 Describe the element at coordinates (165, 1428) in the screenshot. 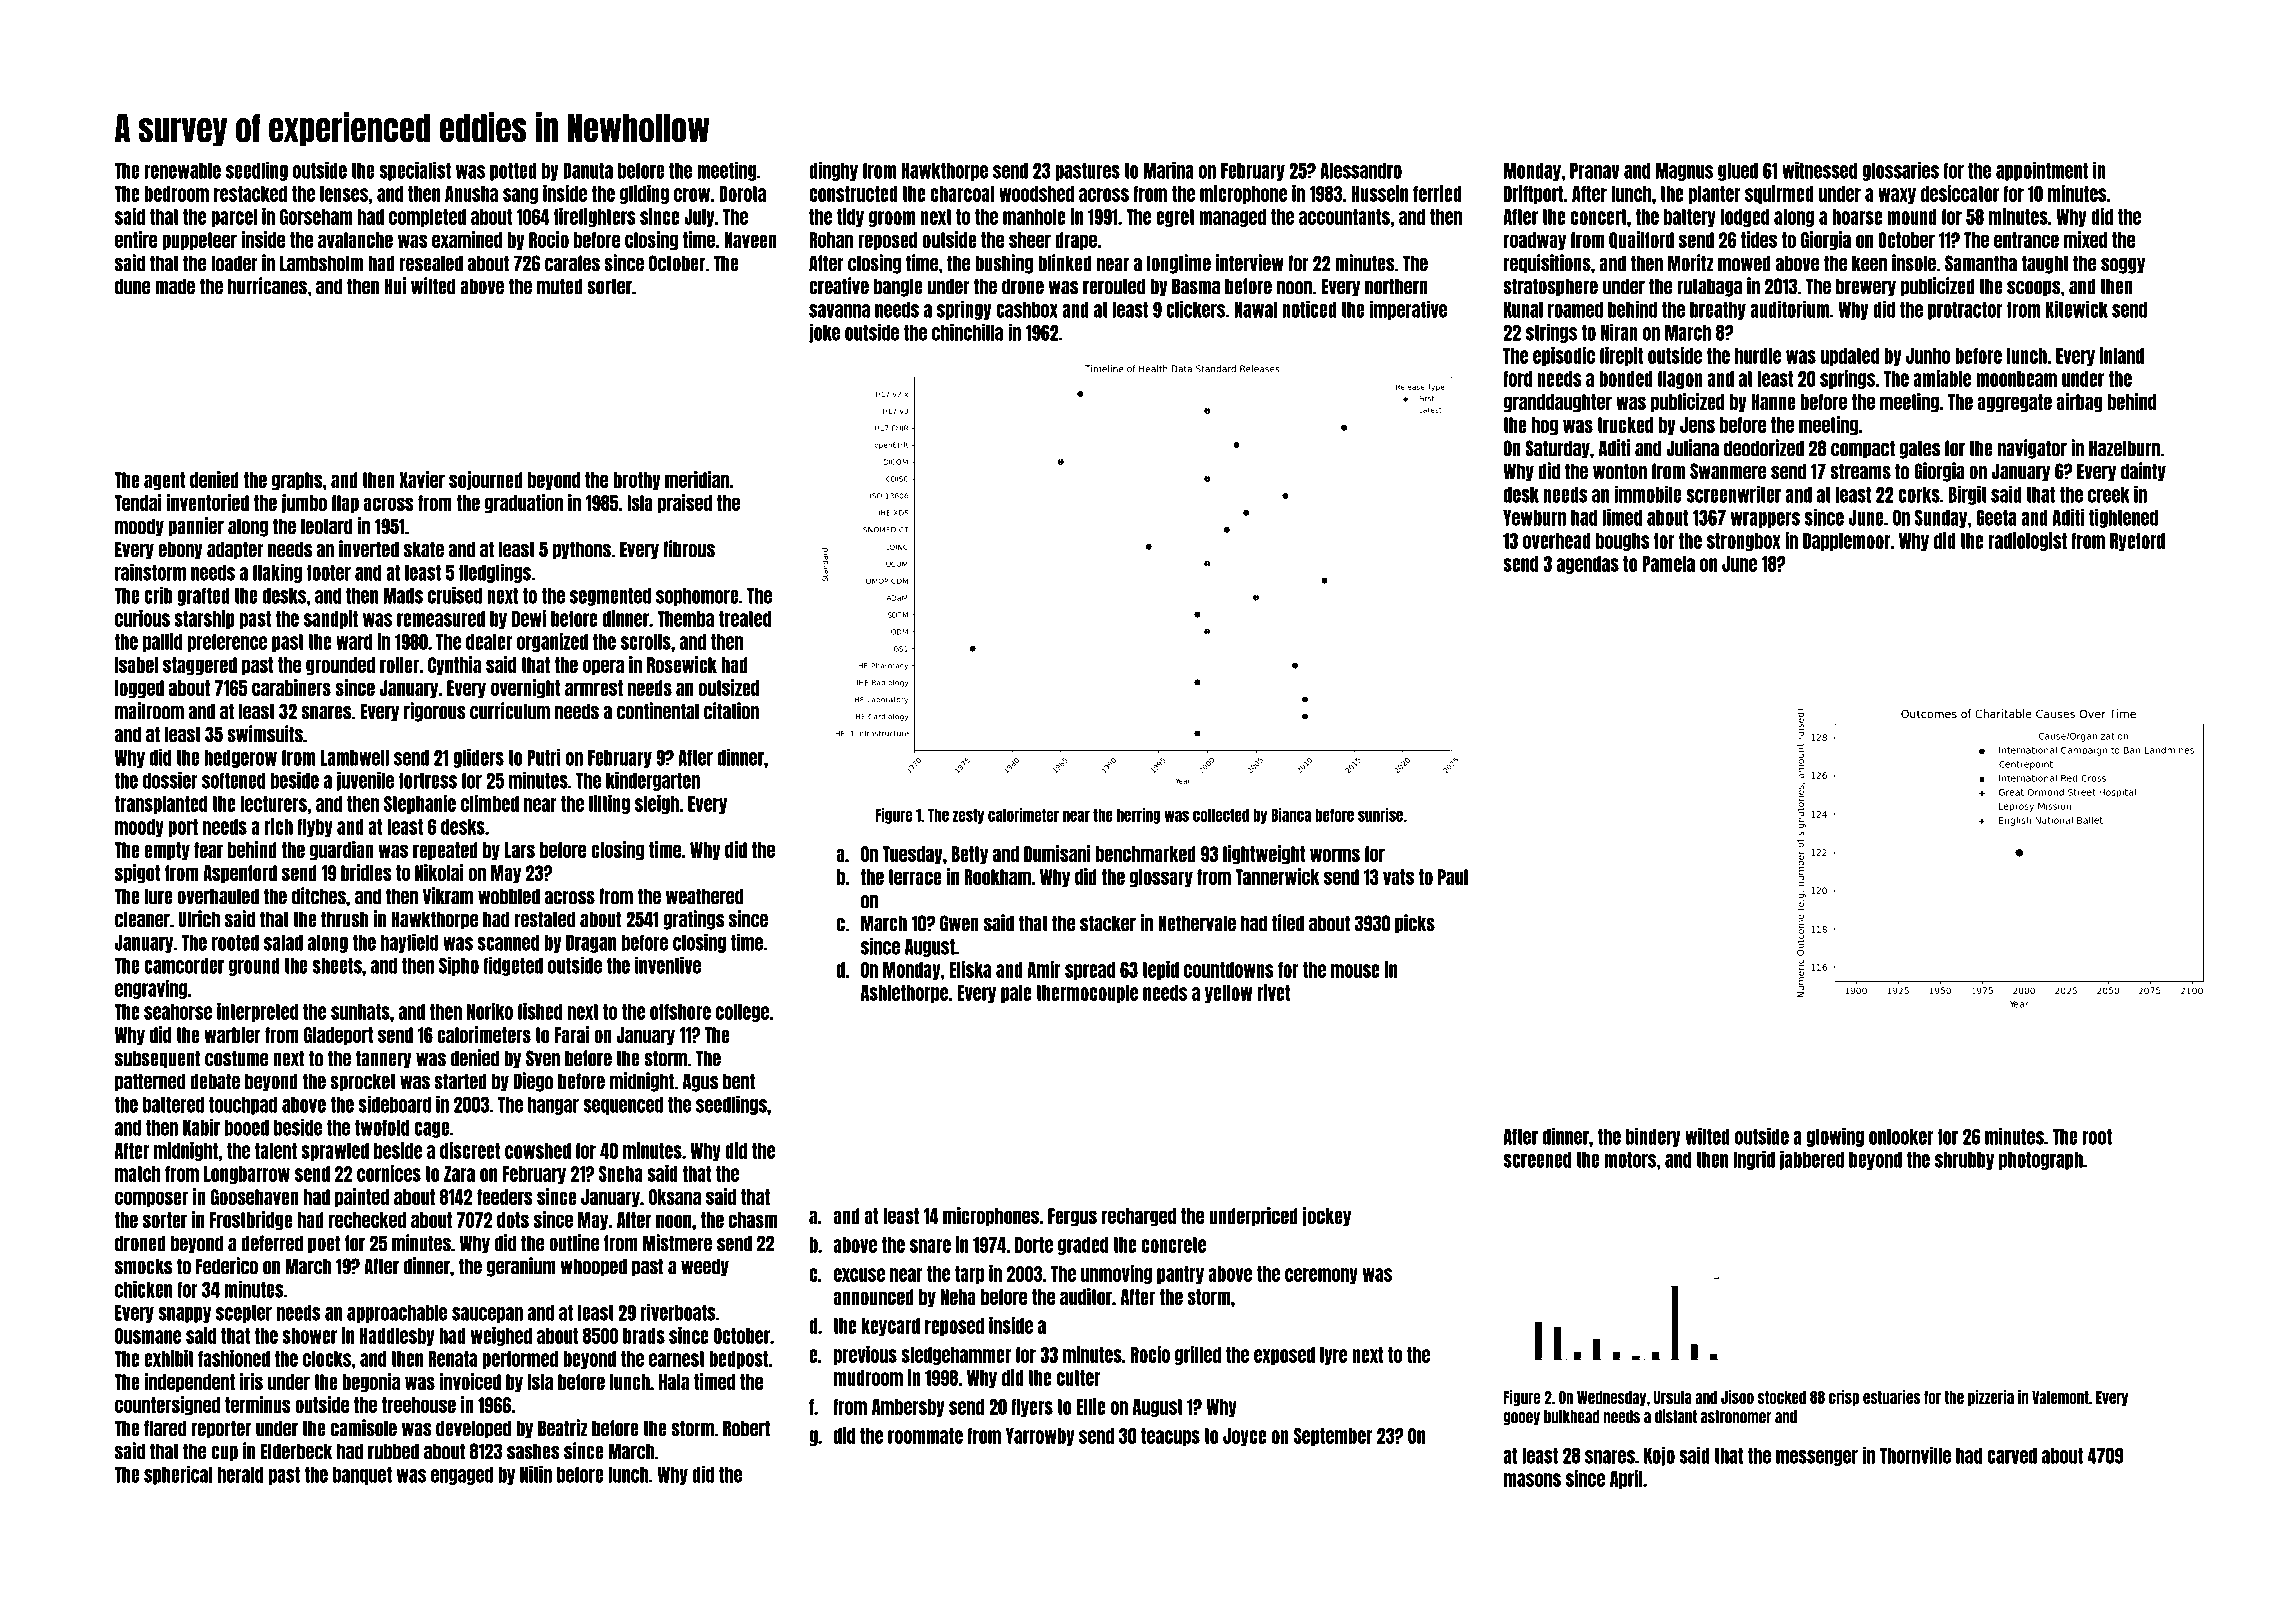

I see `flared` at that location.
